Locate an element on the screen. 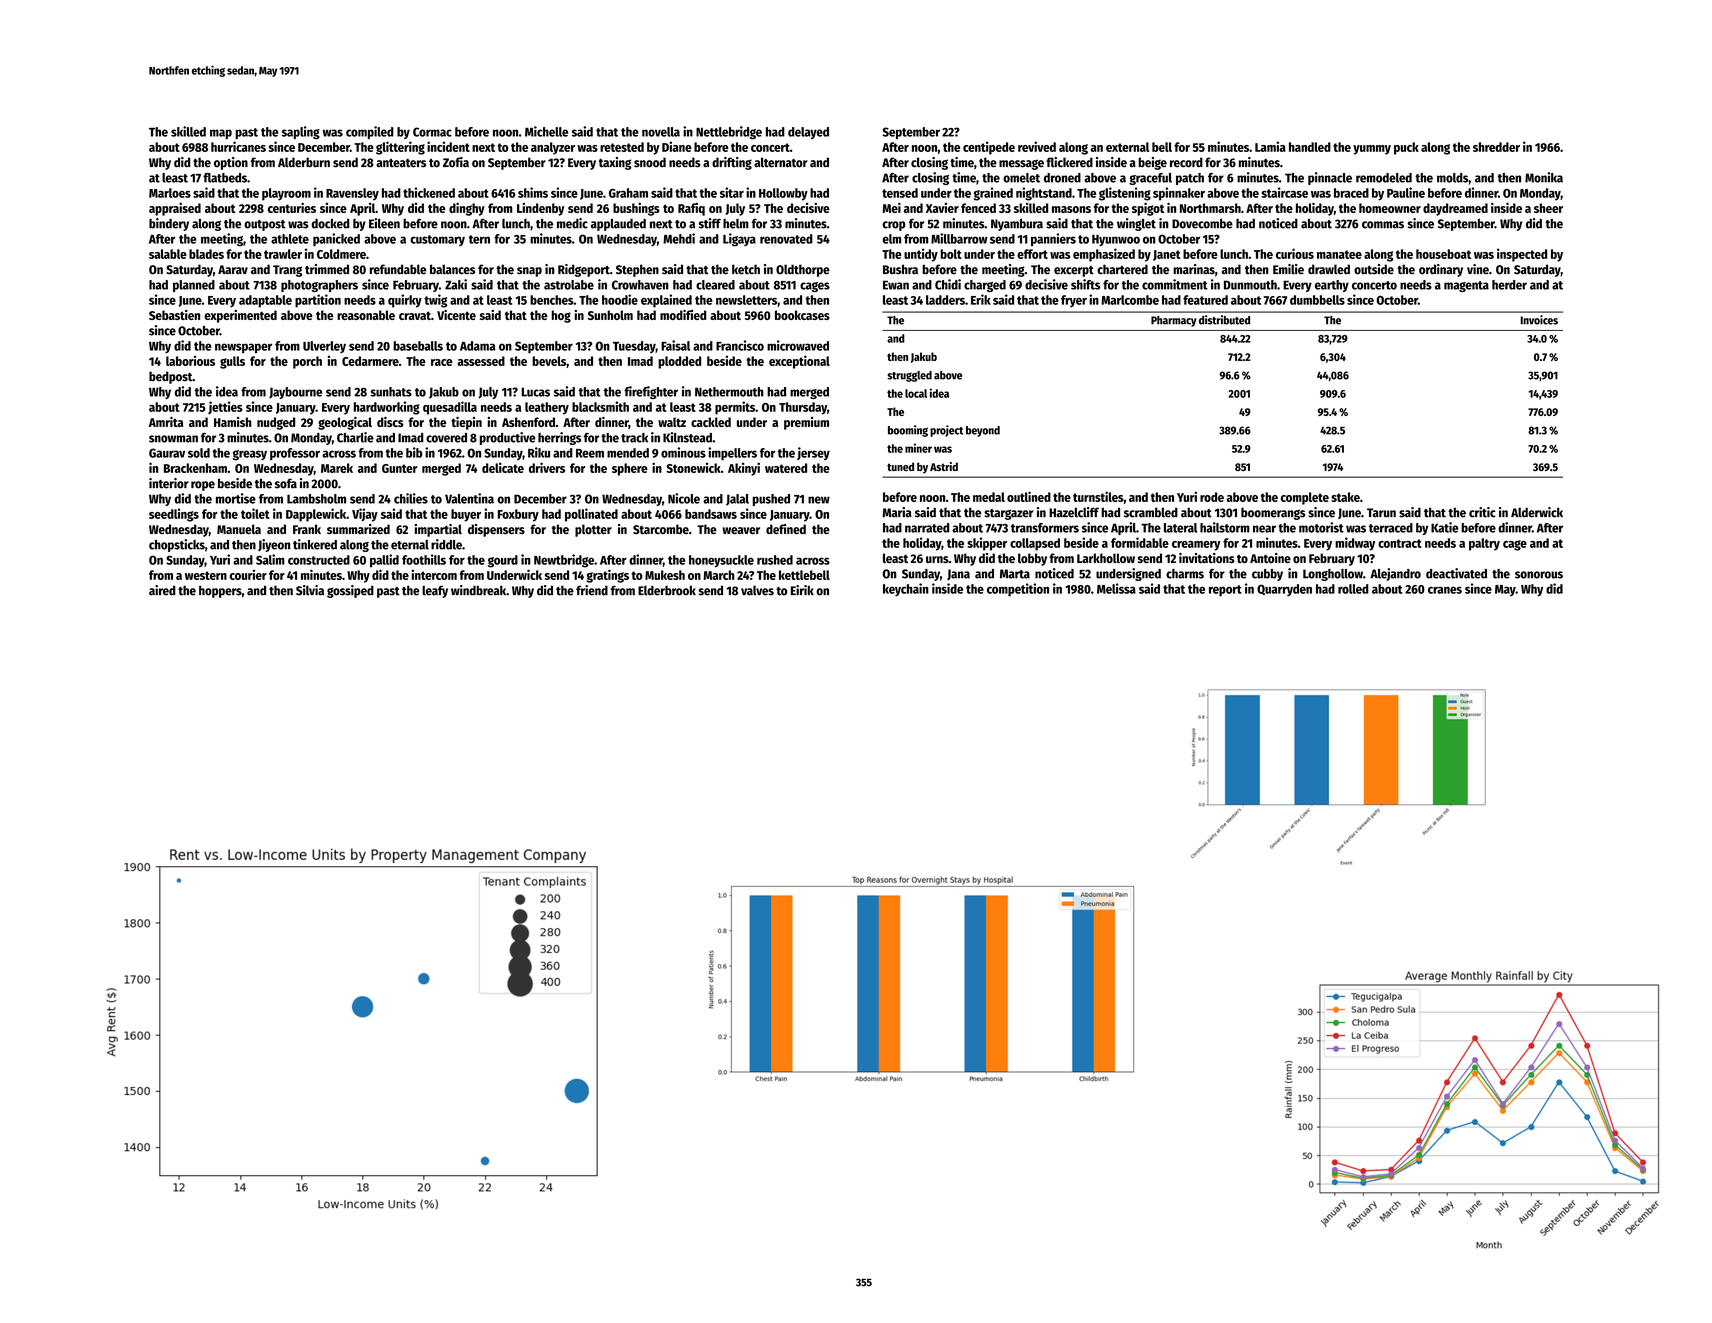  aired is located at coordinates (162, 590).
